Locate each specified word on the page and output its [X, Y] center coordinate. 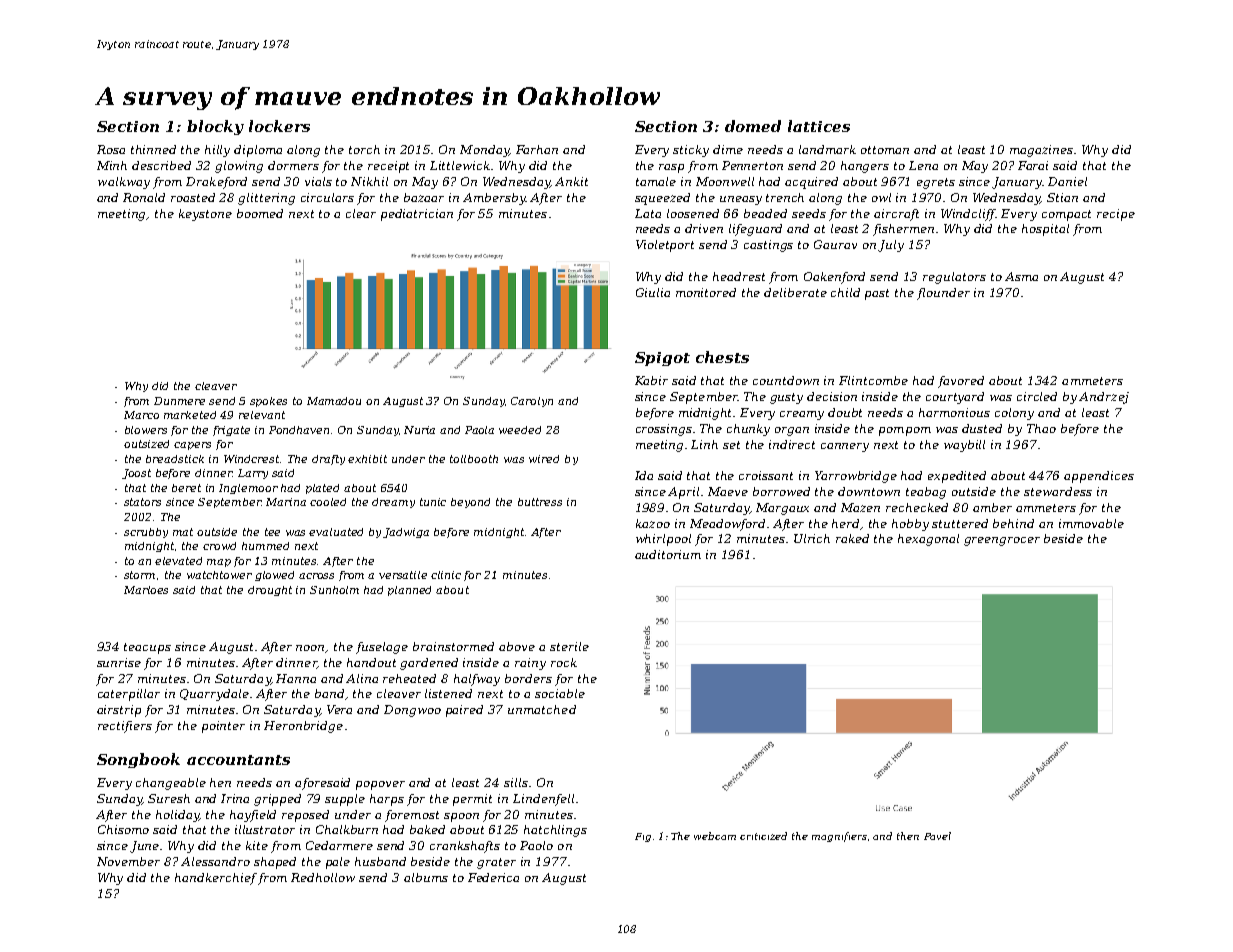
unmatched [542, 709]
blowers [146, 430]
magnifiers [839, 837]
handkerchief [216, 879]
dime [728, 149]
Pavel [937, 836]
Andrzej [1104, 398]
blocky [215, 127]
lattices [819, 126]
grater [496, 863]
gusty [786, 398]
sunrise [119, 662]
